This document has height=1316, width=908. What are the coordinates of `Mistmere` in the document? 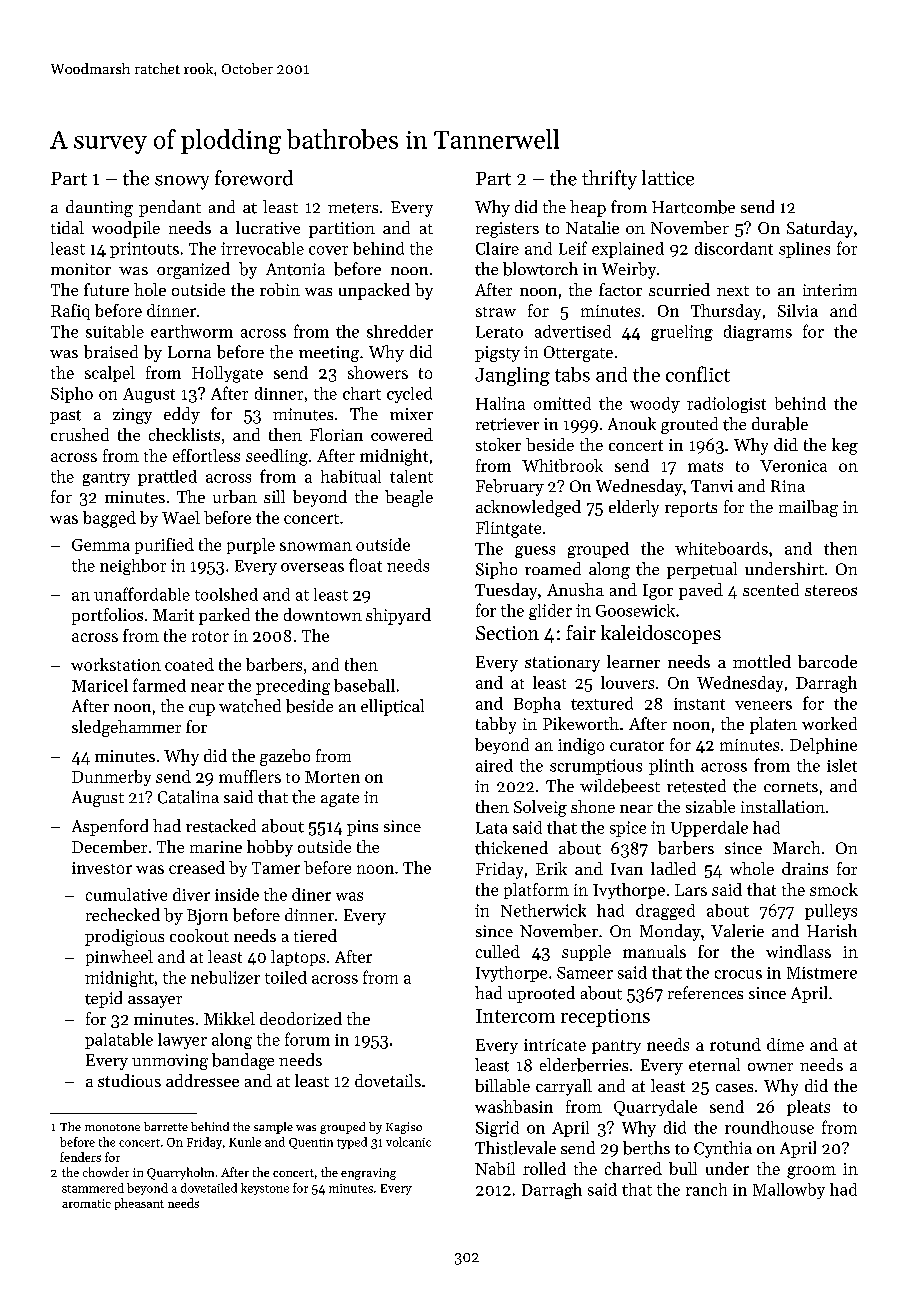 It's located at (822, 973).
